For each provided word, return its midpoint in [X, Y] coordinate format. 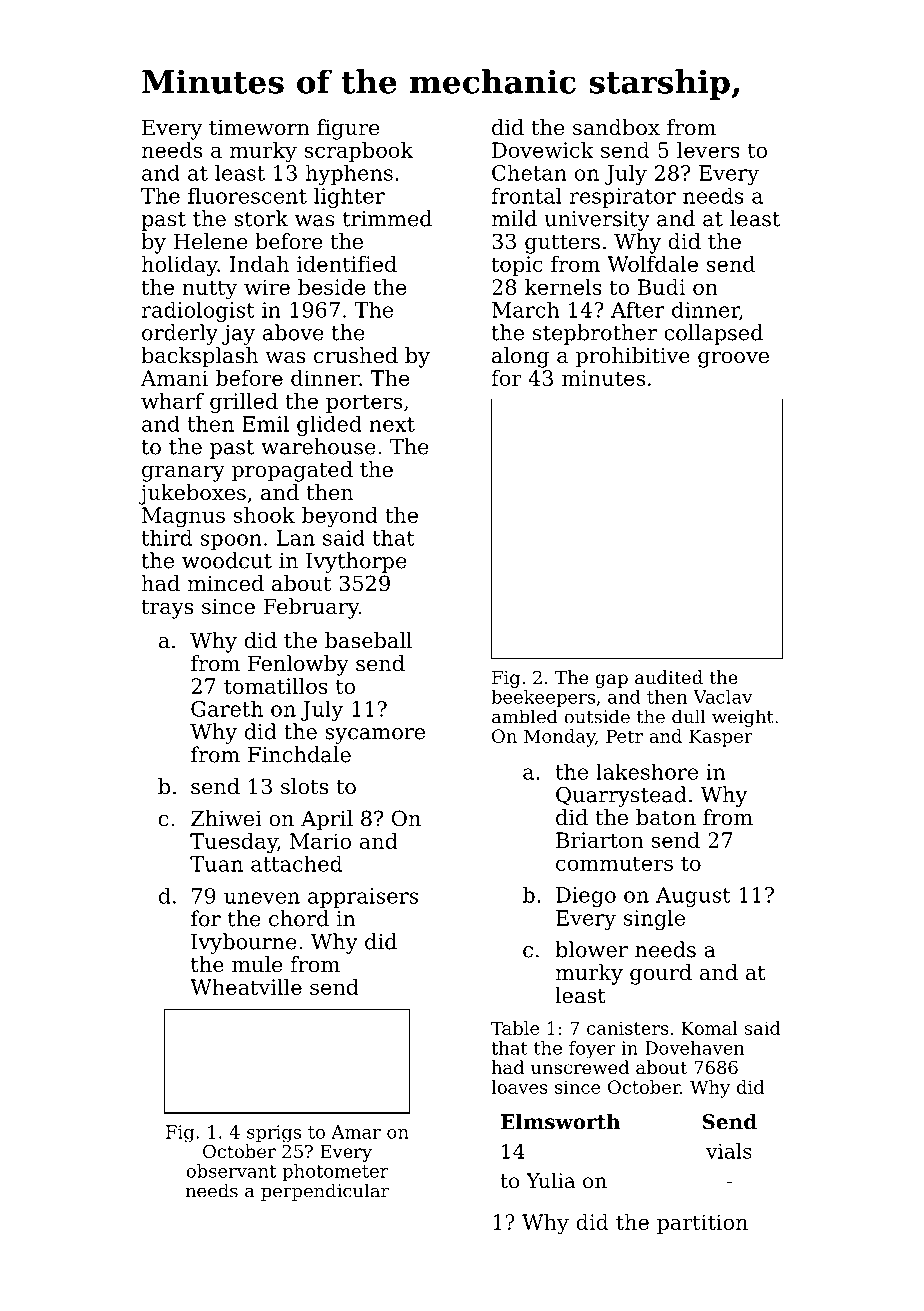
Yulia [550, 1180]
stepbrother [595, 334]
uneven [262, 898]
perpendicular [325, 1192]
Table [515, 1028]
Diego [586, 897]
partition [702, 1224]
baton [666, 817]
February [311, 608]
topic [517, 266]
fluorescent [247, 195]
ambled [525, 716]
